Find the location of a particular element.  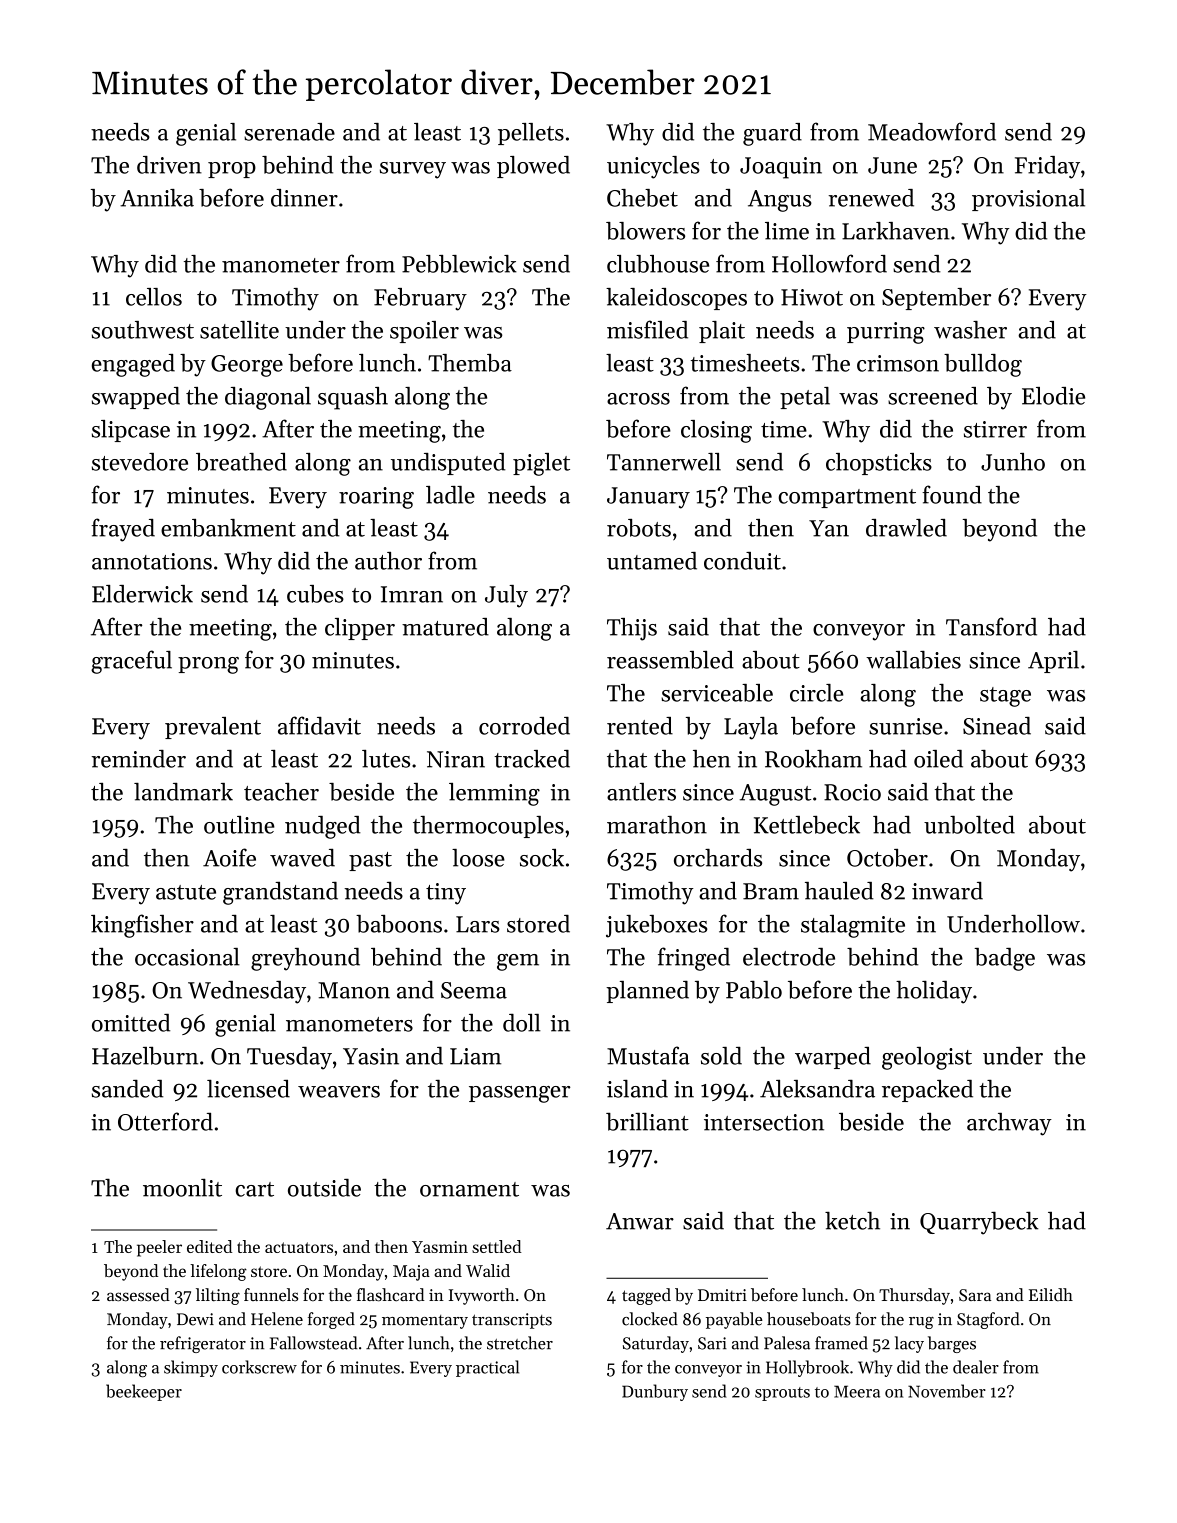

sprouts is located at coordinates (782, 1394).
